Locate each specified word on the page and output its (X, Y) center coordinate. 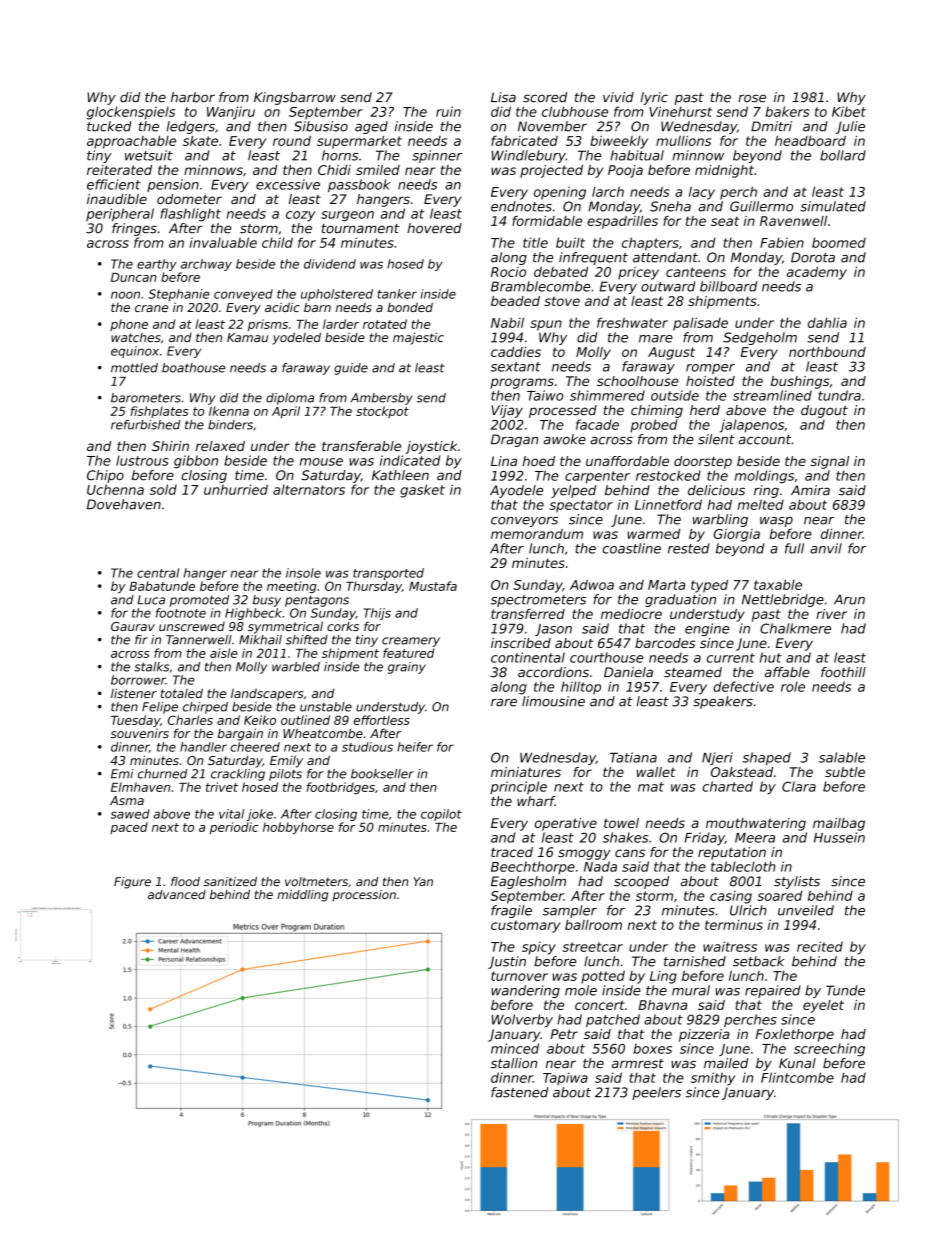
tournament (360, 229)
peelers (656, 1093)
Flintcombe (797, 1077)
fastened (520, 1092)
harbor (193, 97)
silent (716, 439)
